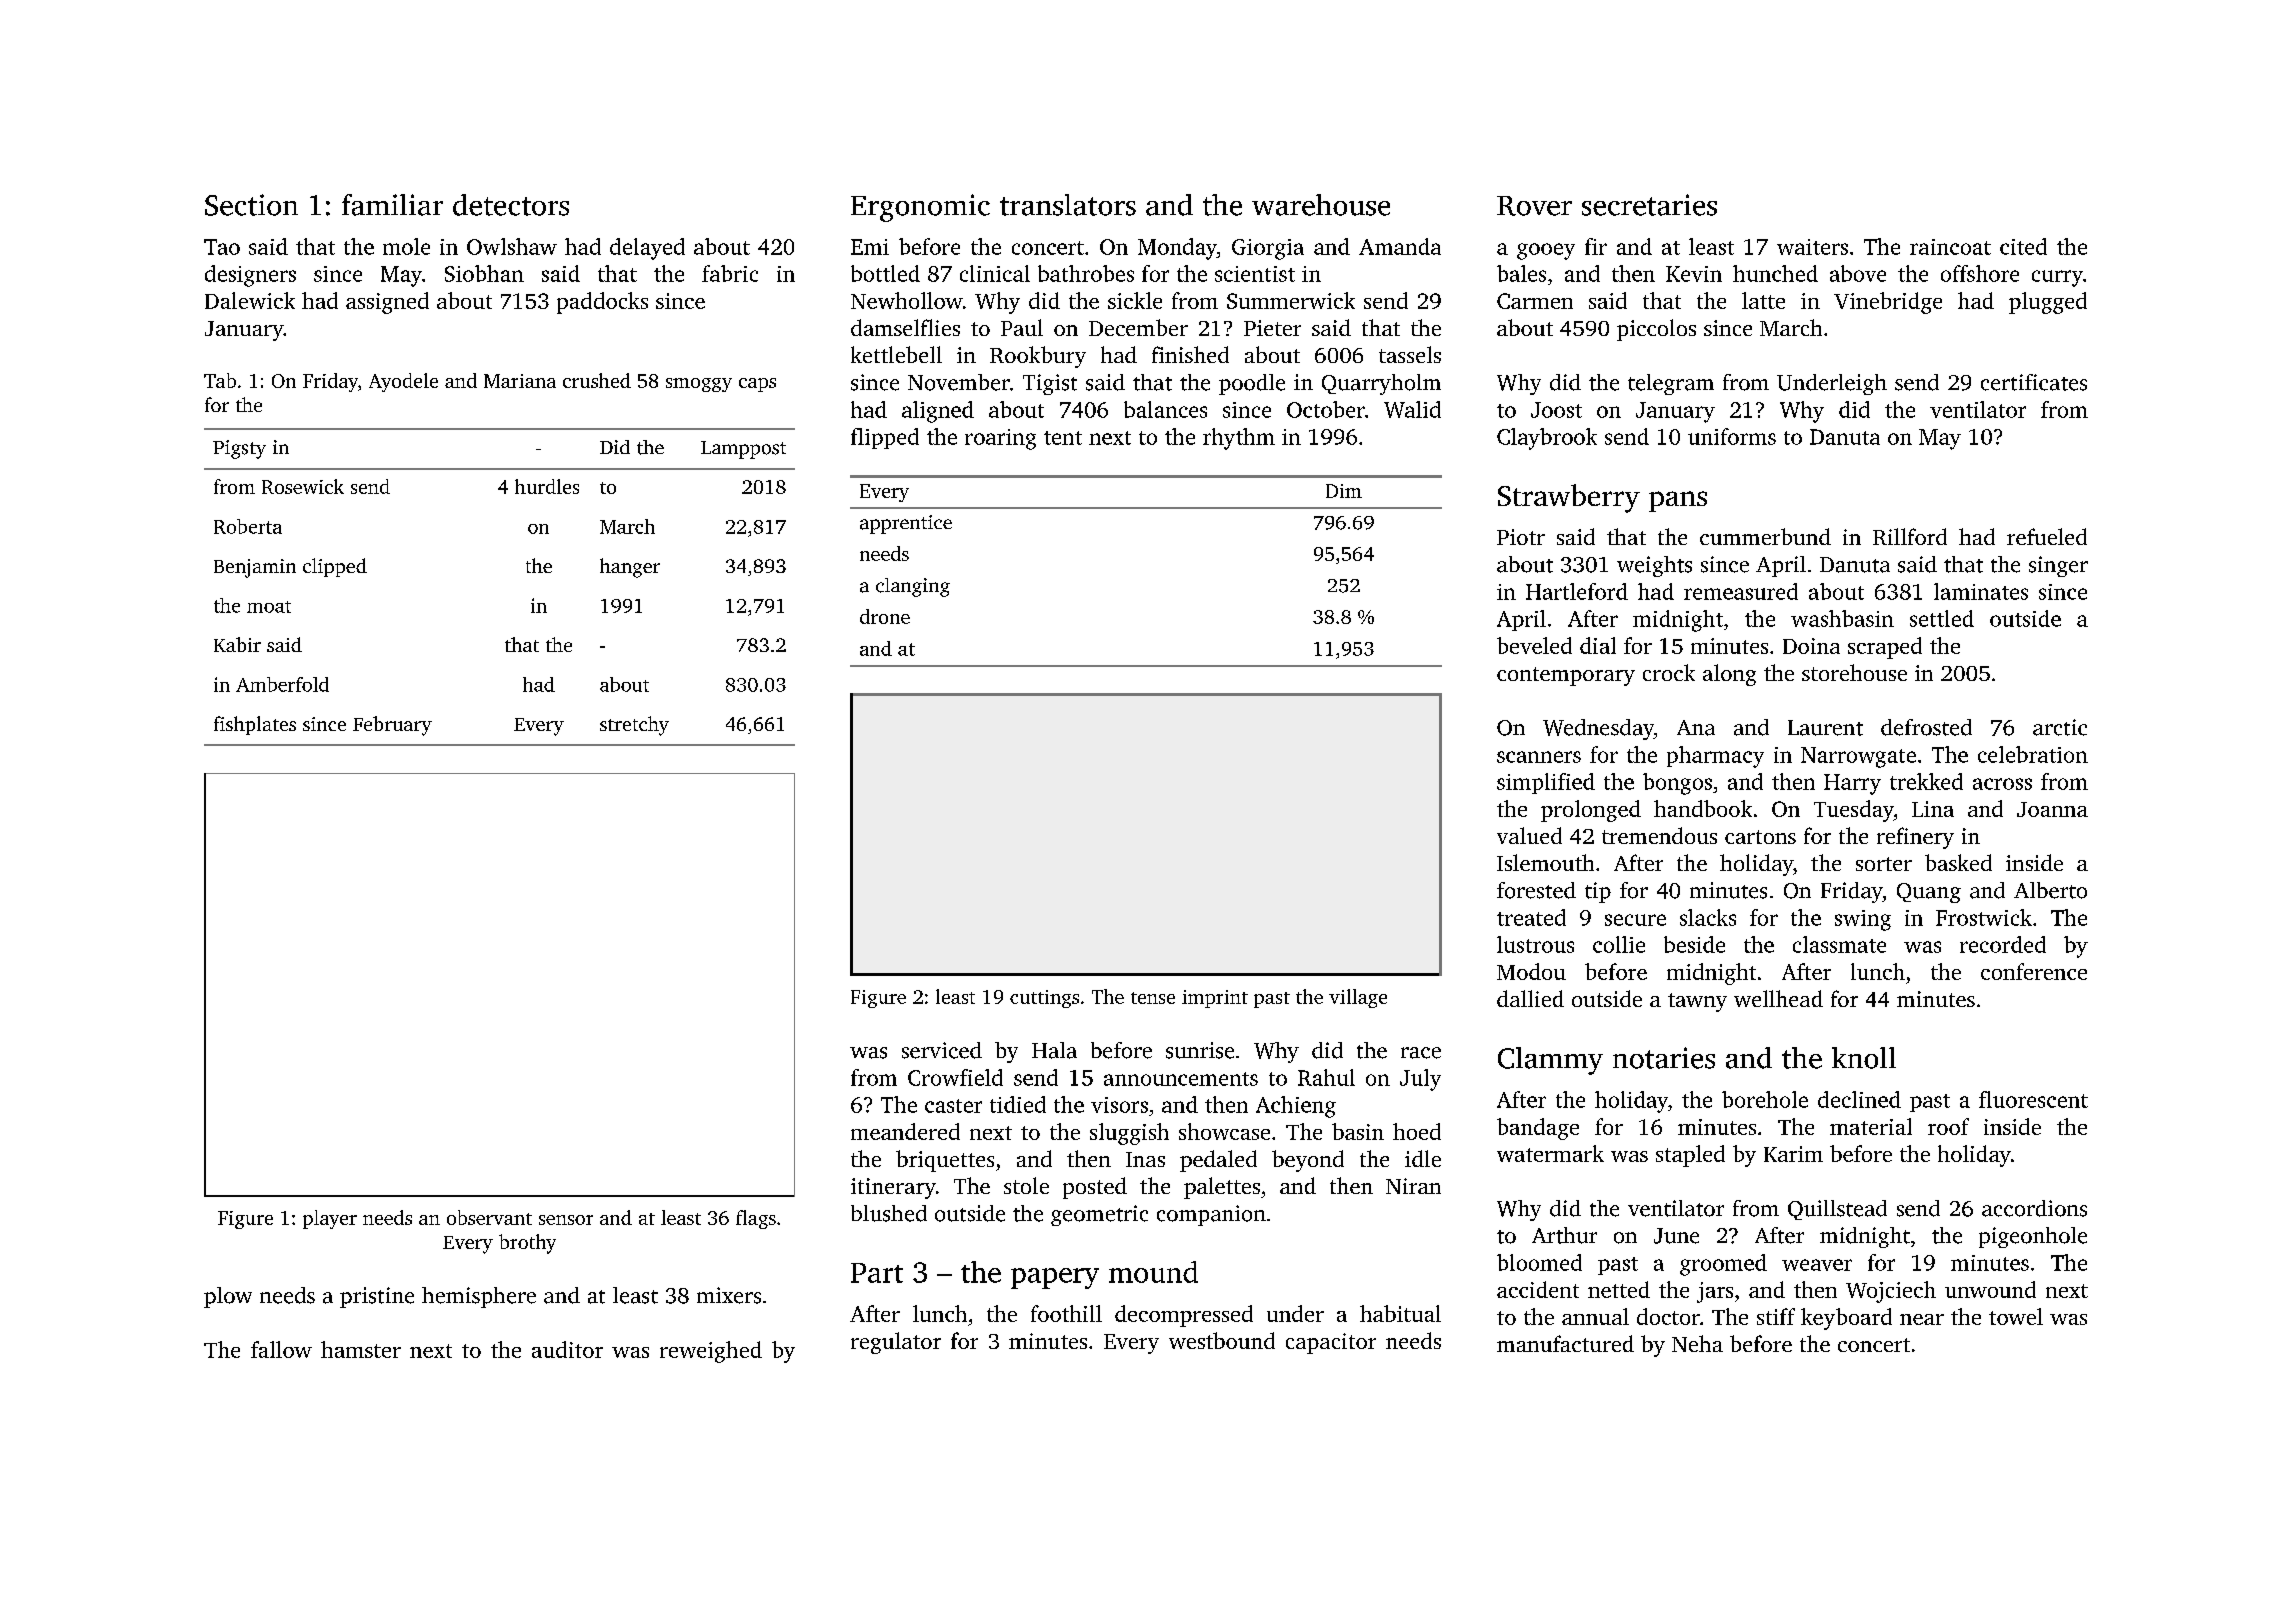 Image resolution: width=2292 pixels, height=1620 pixels. What do you see at coordinates (1400, 1313) in the page?
I see `habitual` at bounding box center [1400, 1313].
